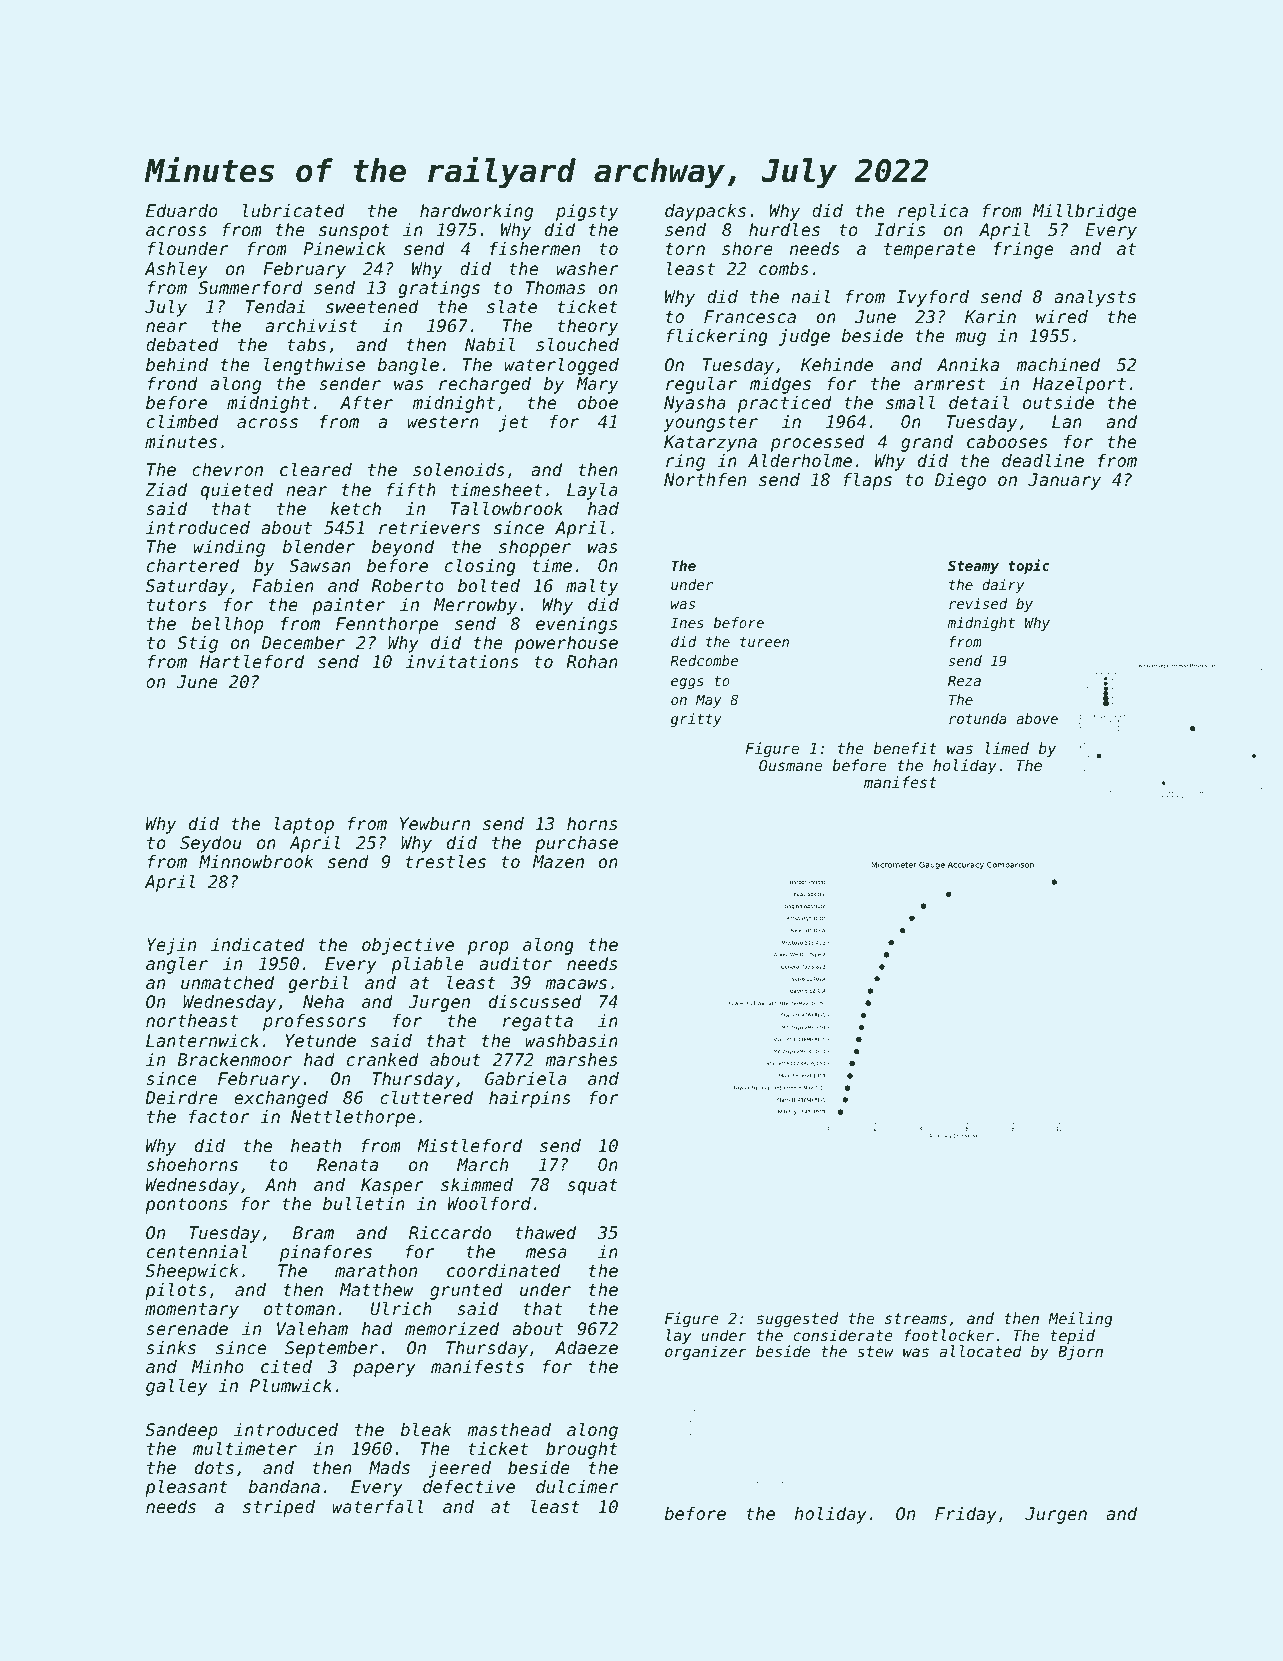 The width and height of the screenshot is (1283, 1661). Describe the element at coordinates (905, 748) in the screenshot. I see `benefit` at that location.
